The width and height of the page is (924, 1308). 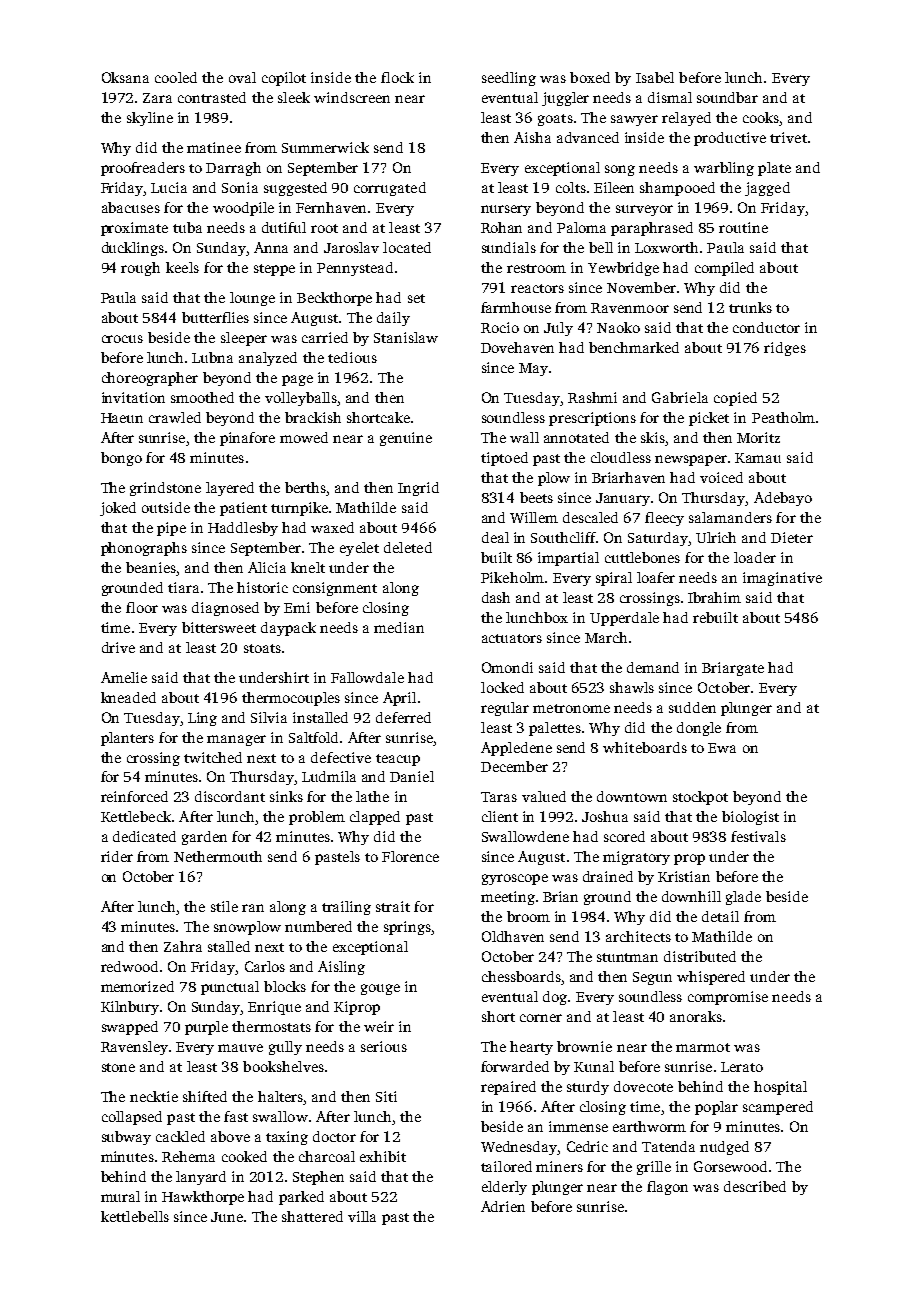 What do you see at coordinates (655, 77) in the page?
I see `Isabel` at bounding box center [655, 77].
